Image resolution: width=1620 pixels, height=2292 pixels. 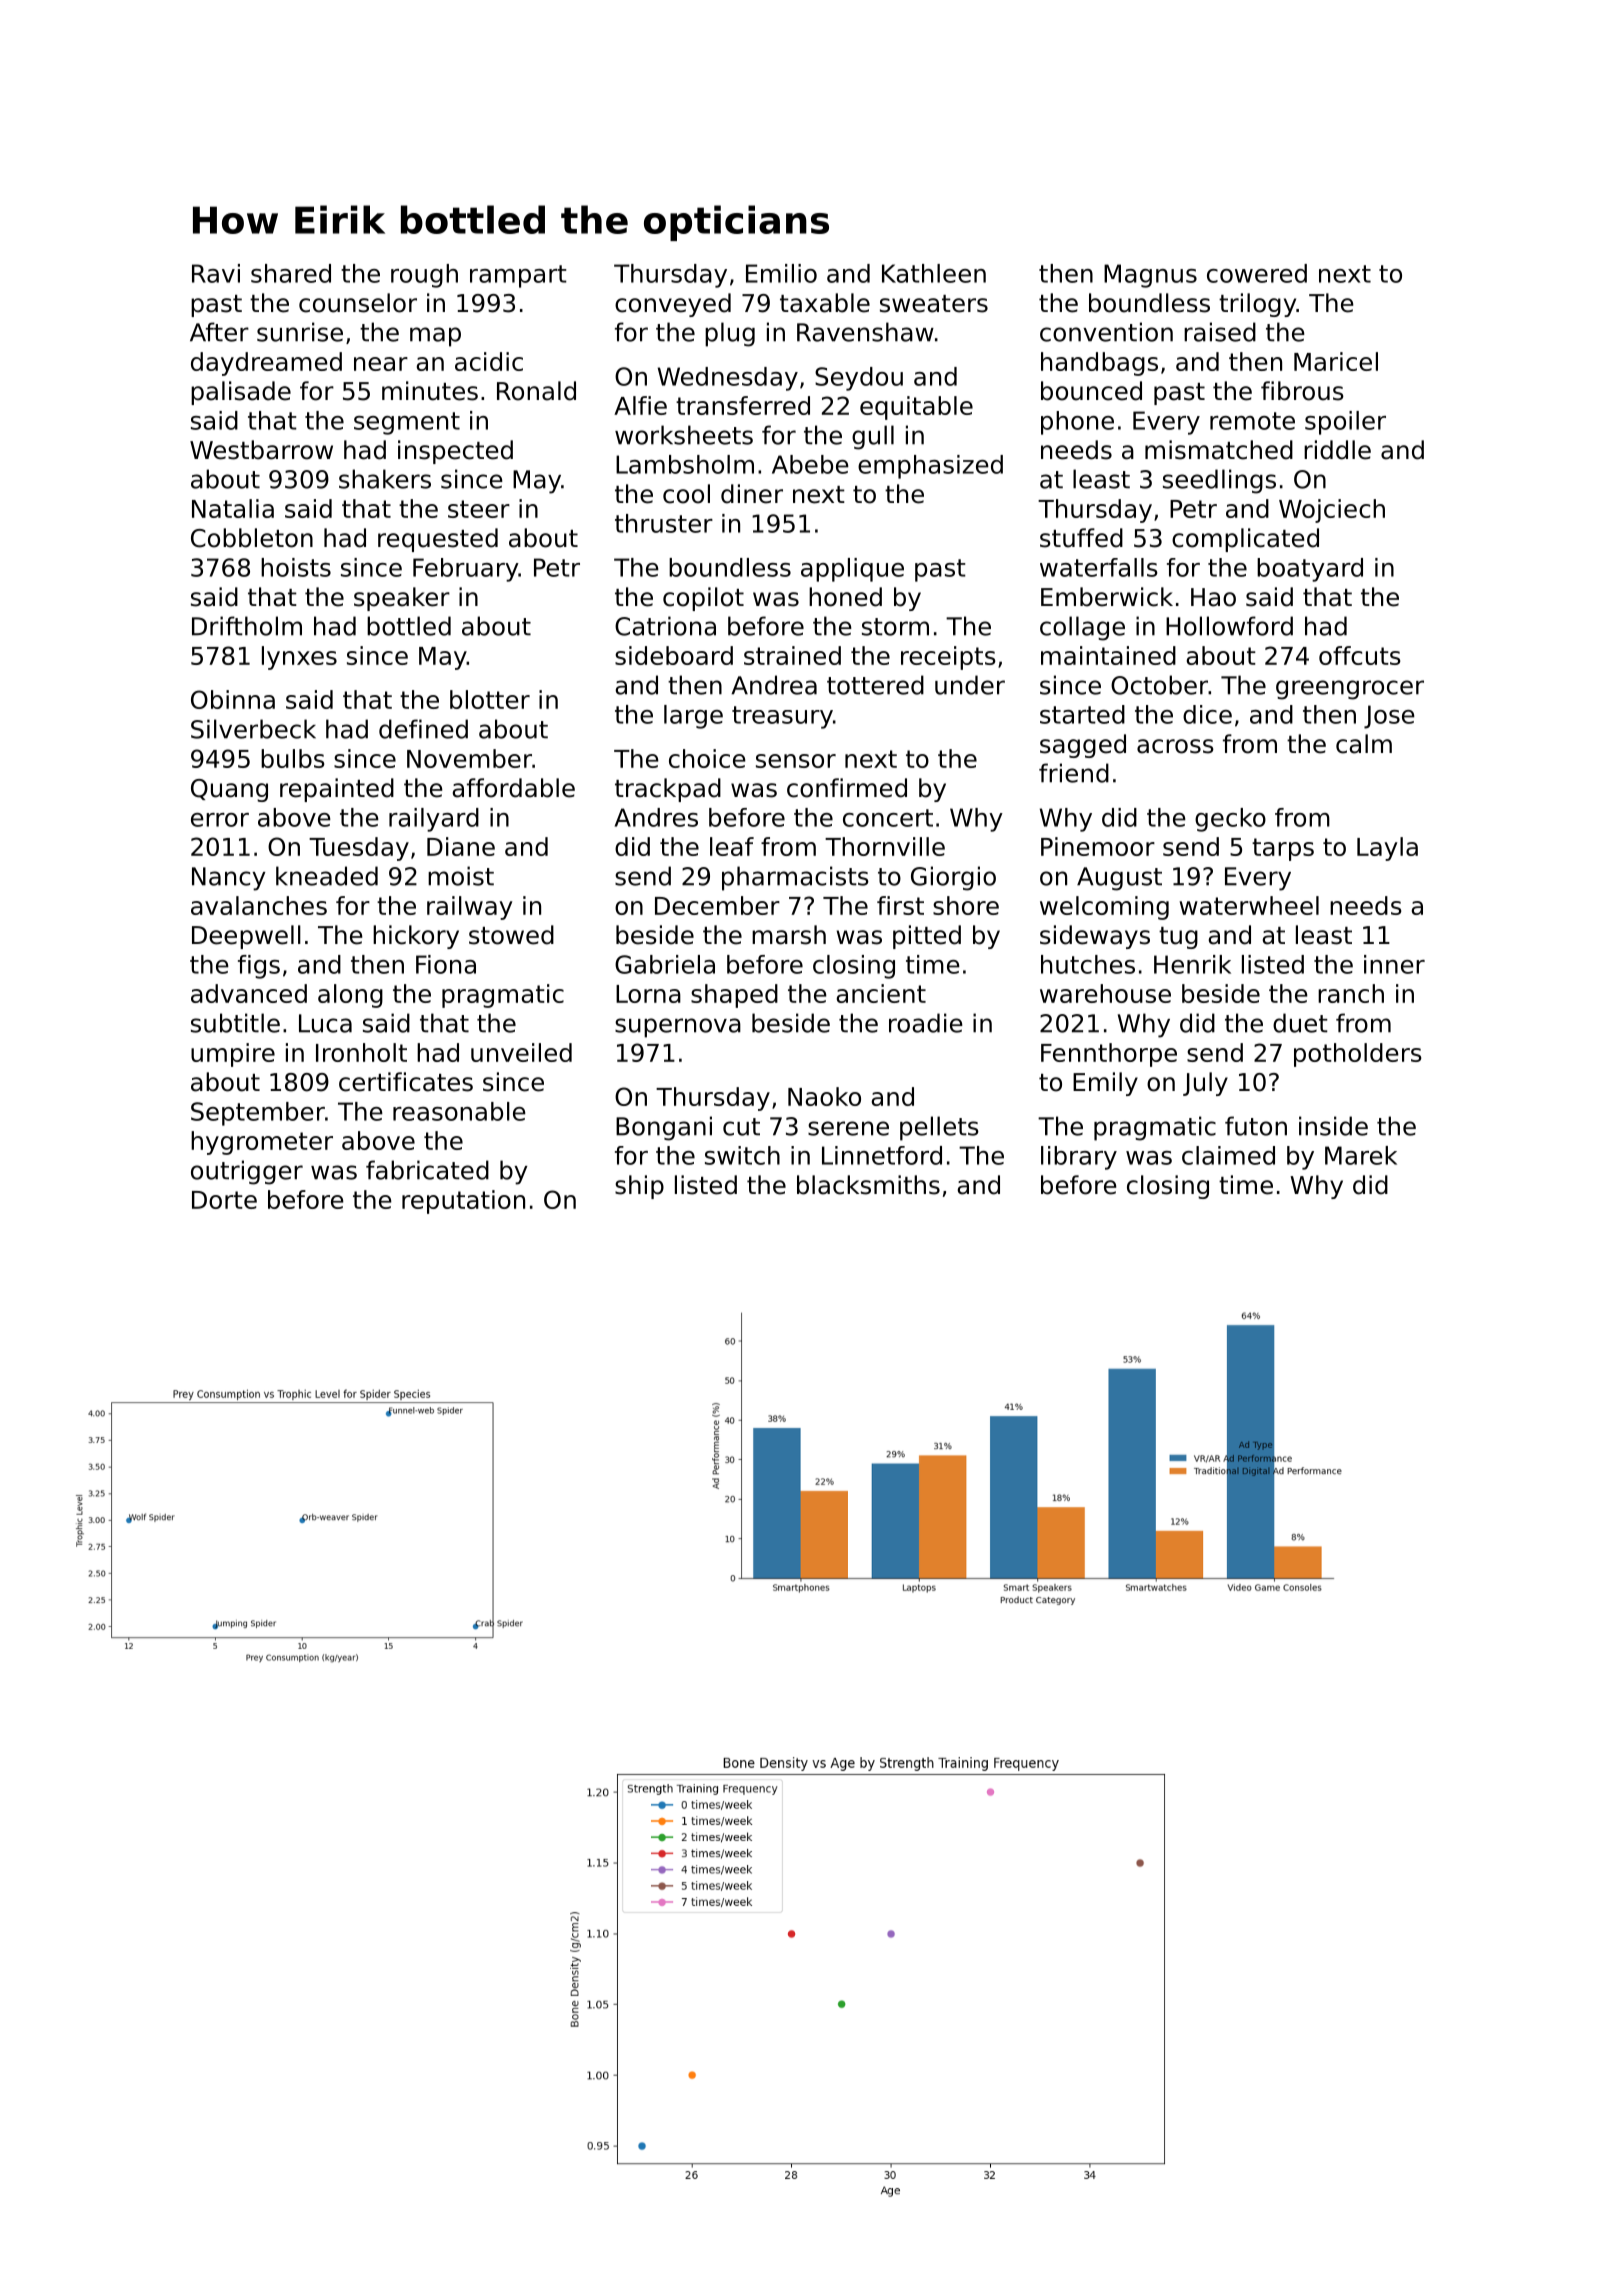 What do you see at coordinates (703, 599) in the screenshot?
I see `copilot` at bounding box center [703, 599].
